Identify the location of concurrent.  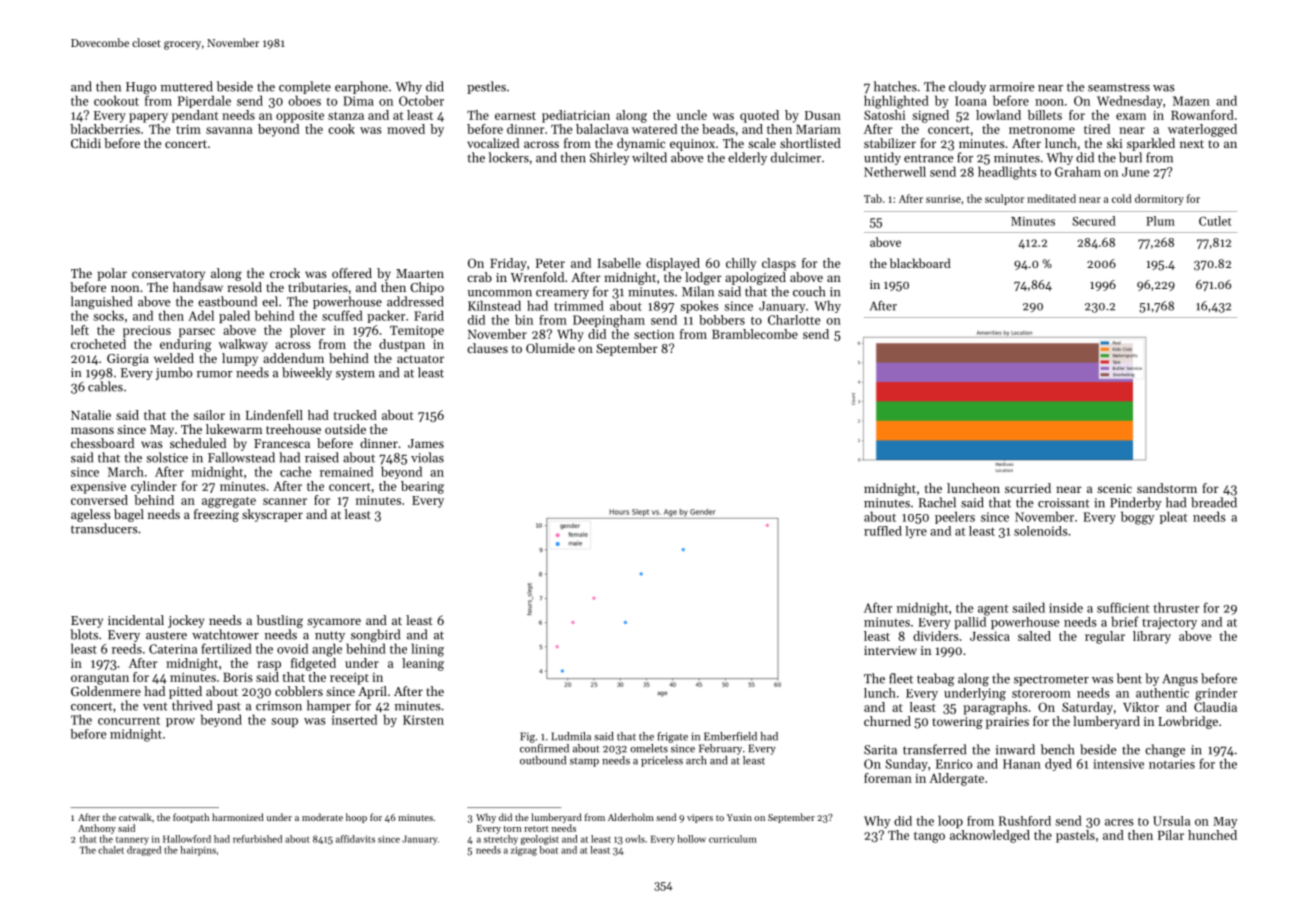
(129, 721).
